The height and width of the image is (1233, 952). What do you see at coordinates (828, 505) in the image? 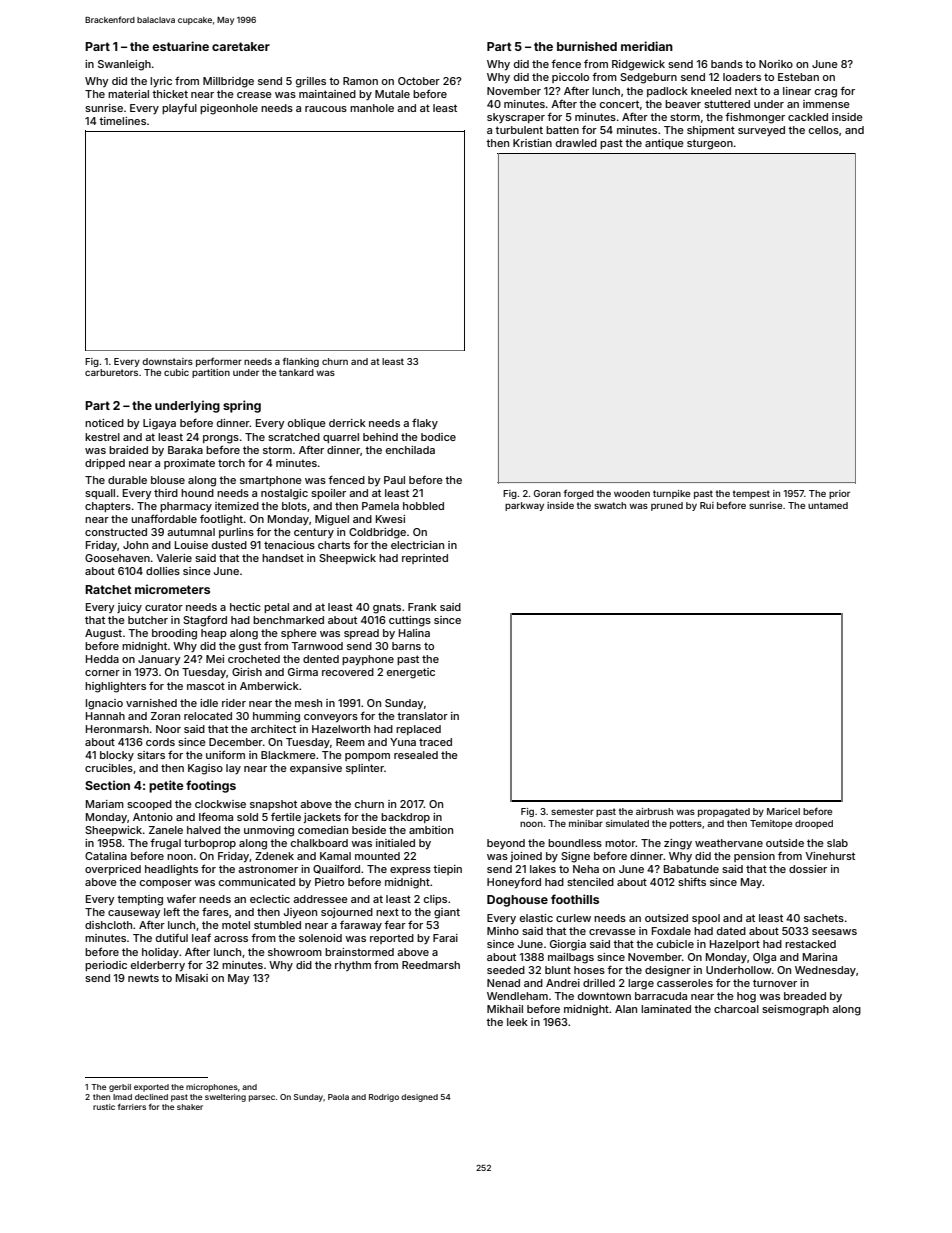
I see `untamed` at bounding box center [828, 505].
